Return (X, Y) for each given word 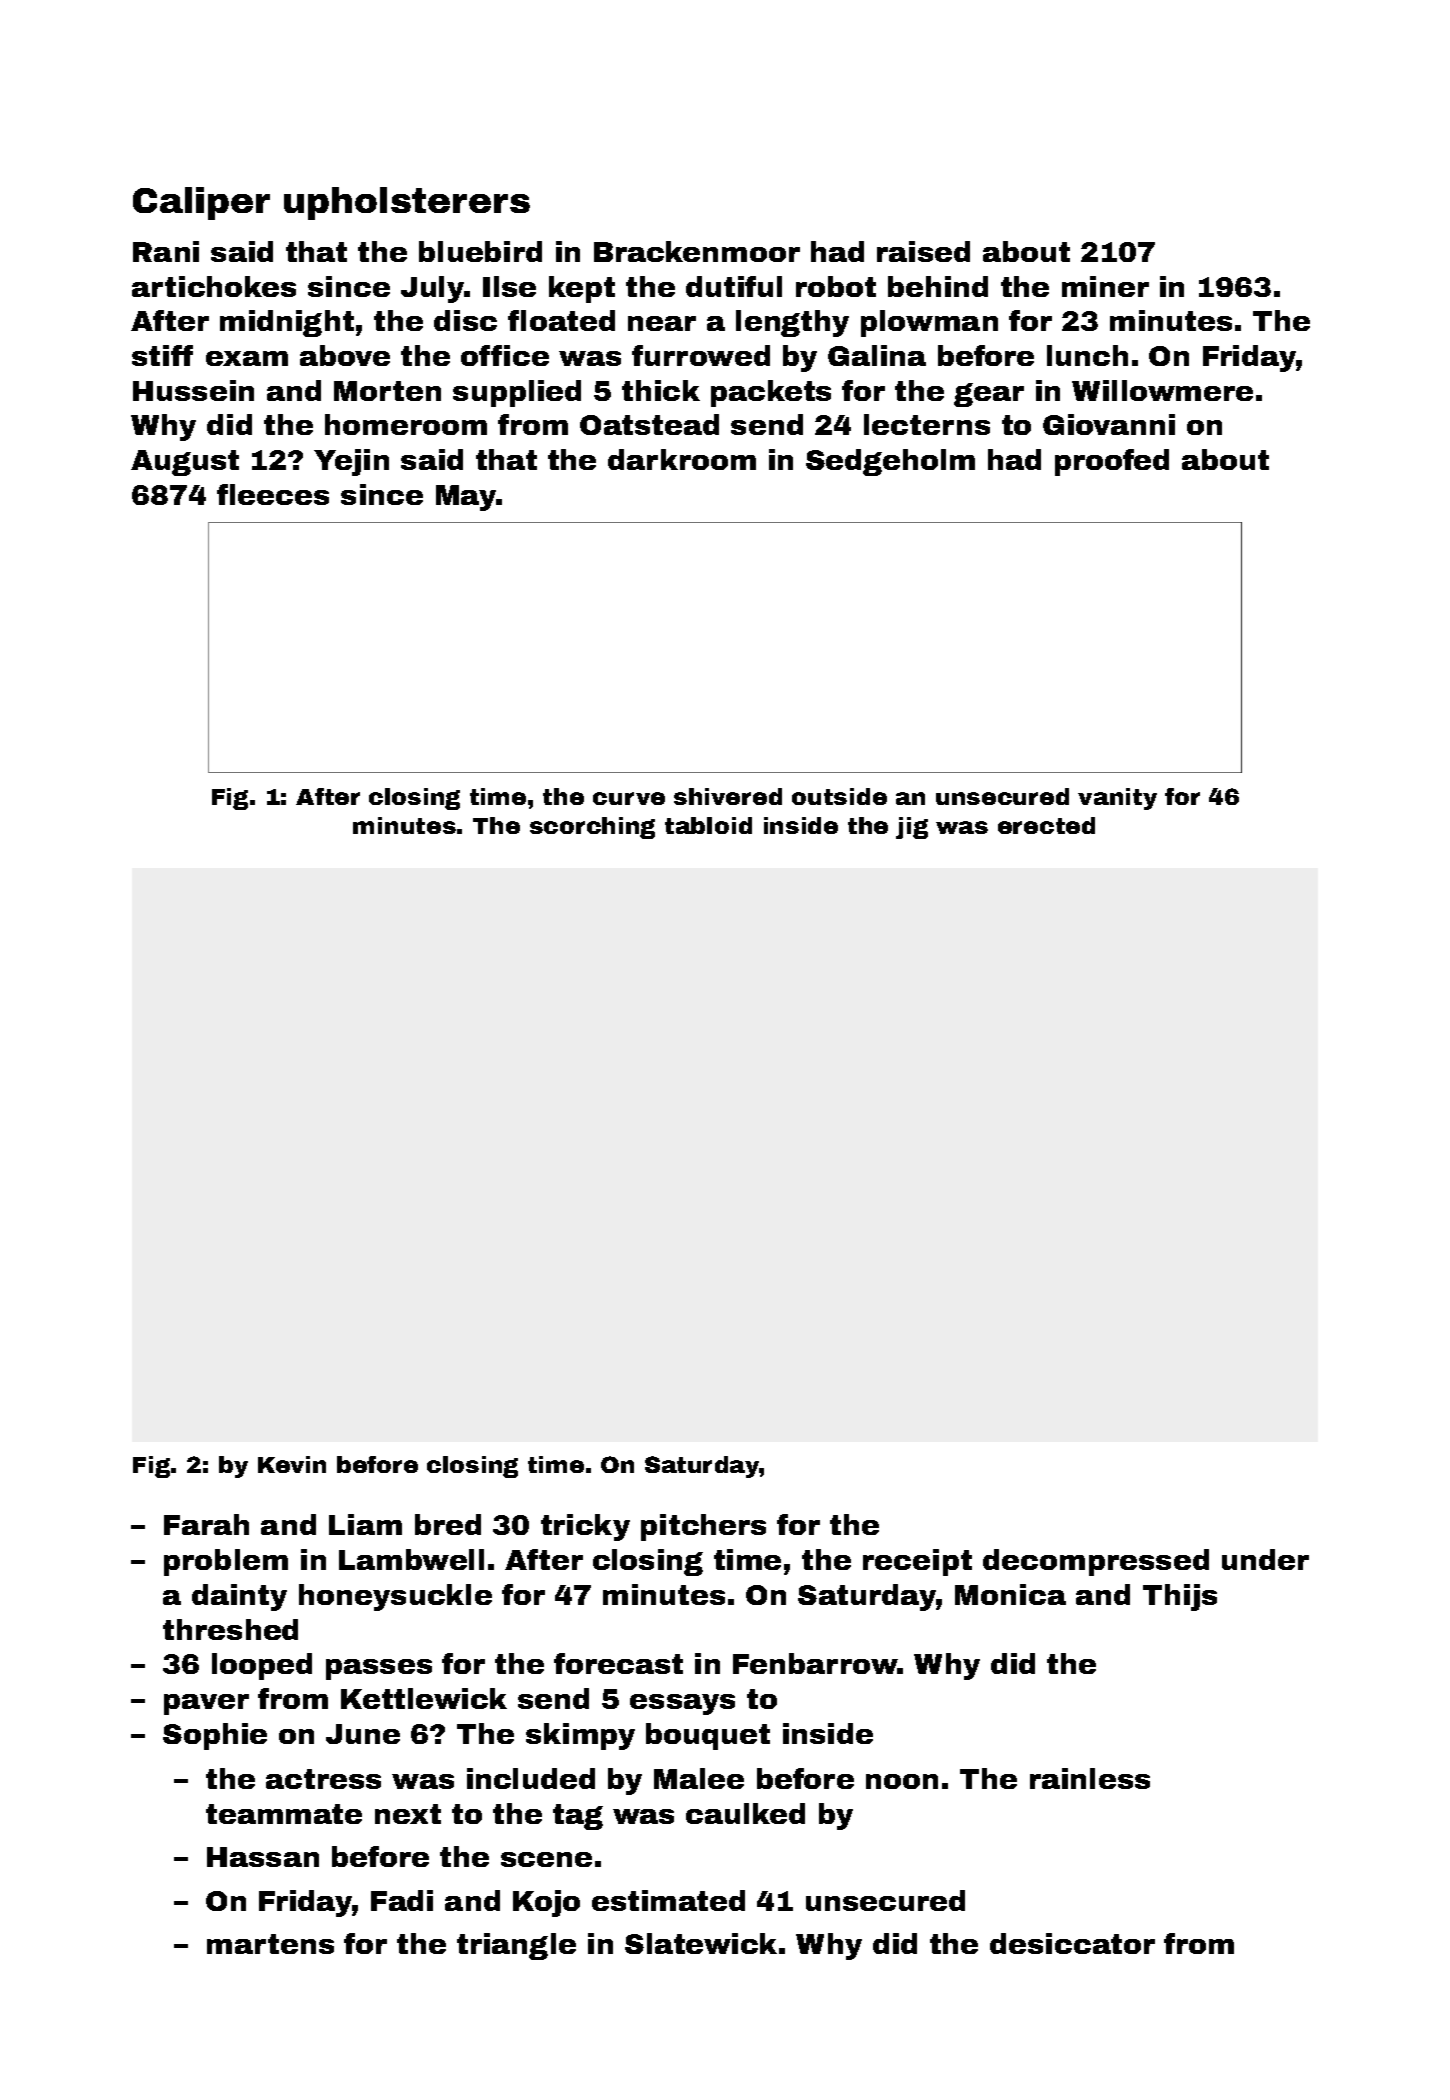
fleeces (273, 494)
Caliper (201, 203)
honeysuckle (395, 1597)
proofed (1112, 462)
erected (1046, 825)
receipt (917, 1562)
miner (1105, 286)
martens (270, 1944)
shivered (728, 796)
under (1265, 1559)
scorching (592, 828)
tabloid (708, 825)
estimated (668, 1900)
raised (923, 251)
